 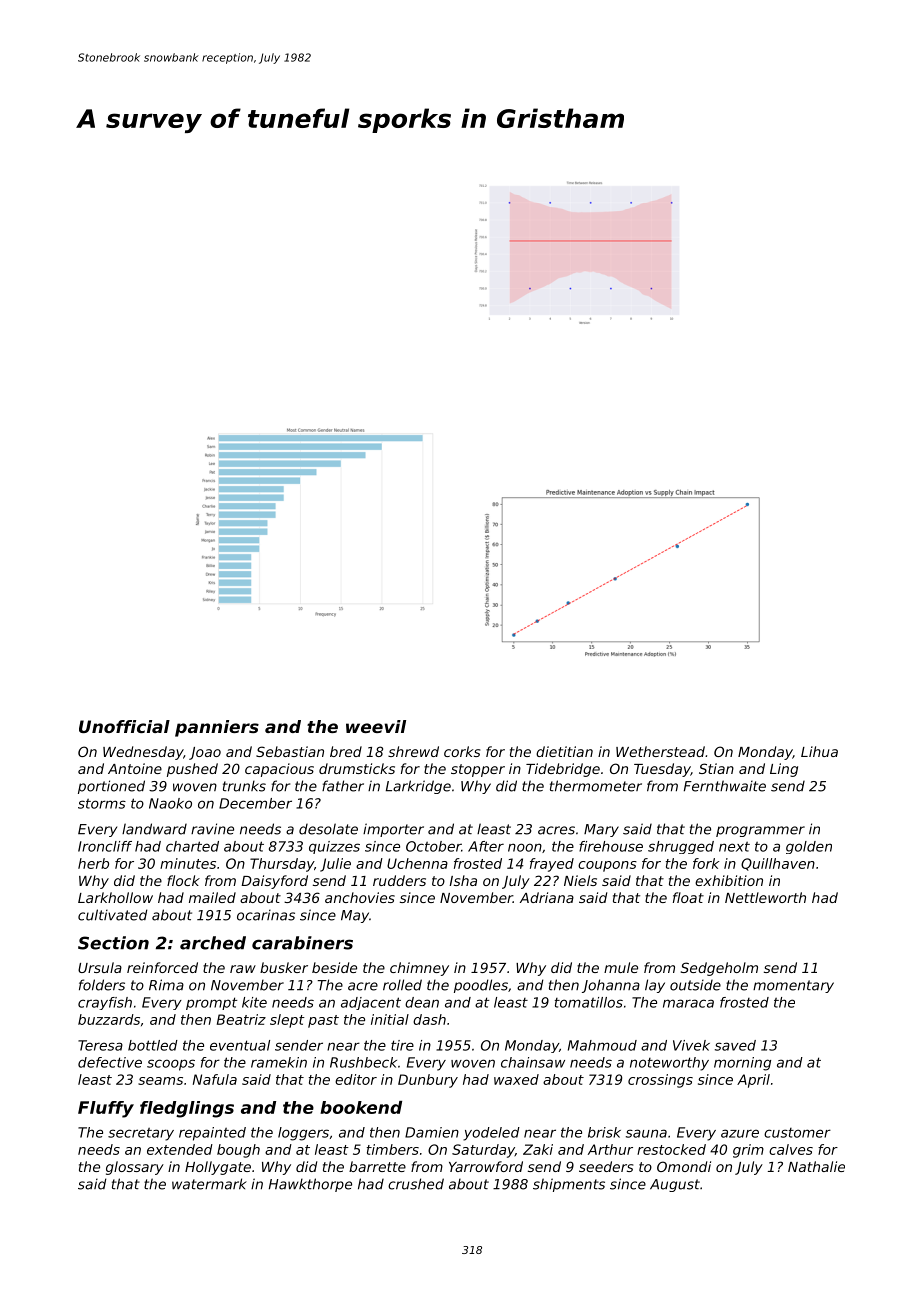 I want to click on Teresa, so click(x=100, y=1045).
